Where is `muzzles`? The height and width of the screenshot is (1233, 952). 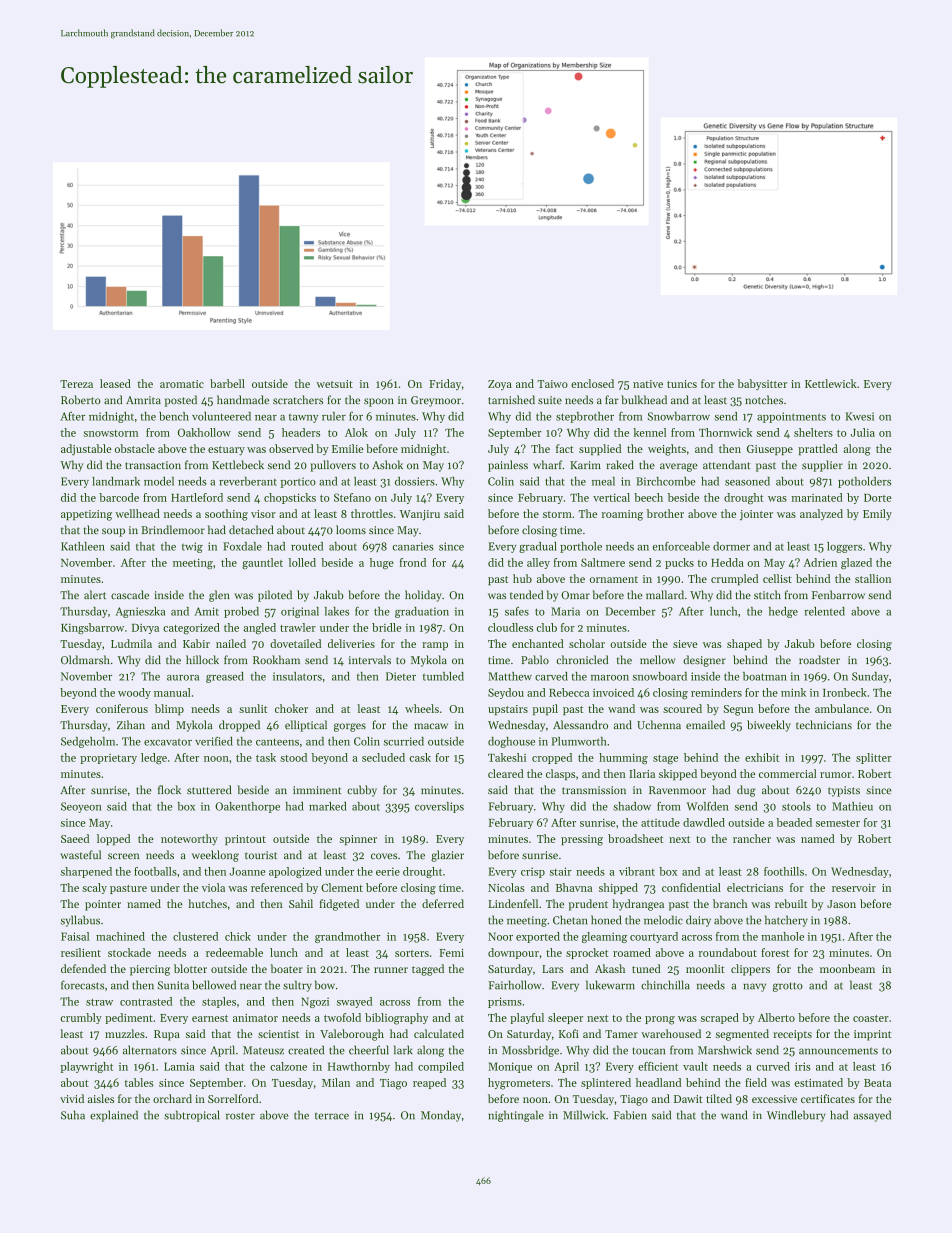
muzzles is located at coordinates (125, 1033).
